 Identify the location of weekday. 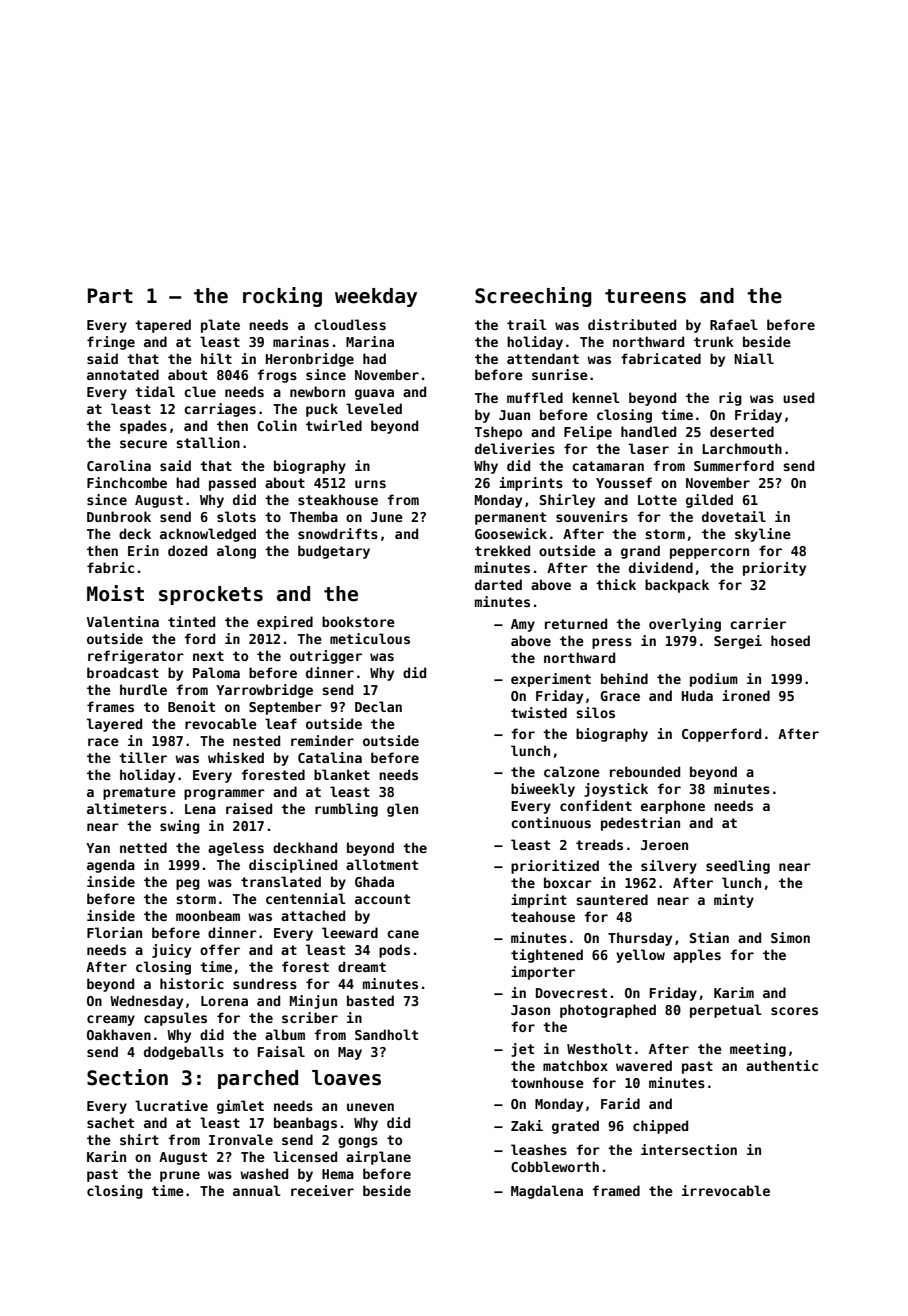
(376, 297).
